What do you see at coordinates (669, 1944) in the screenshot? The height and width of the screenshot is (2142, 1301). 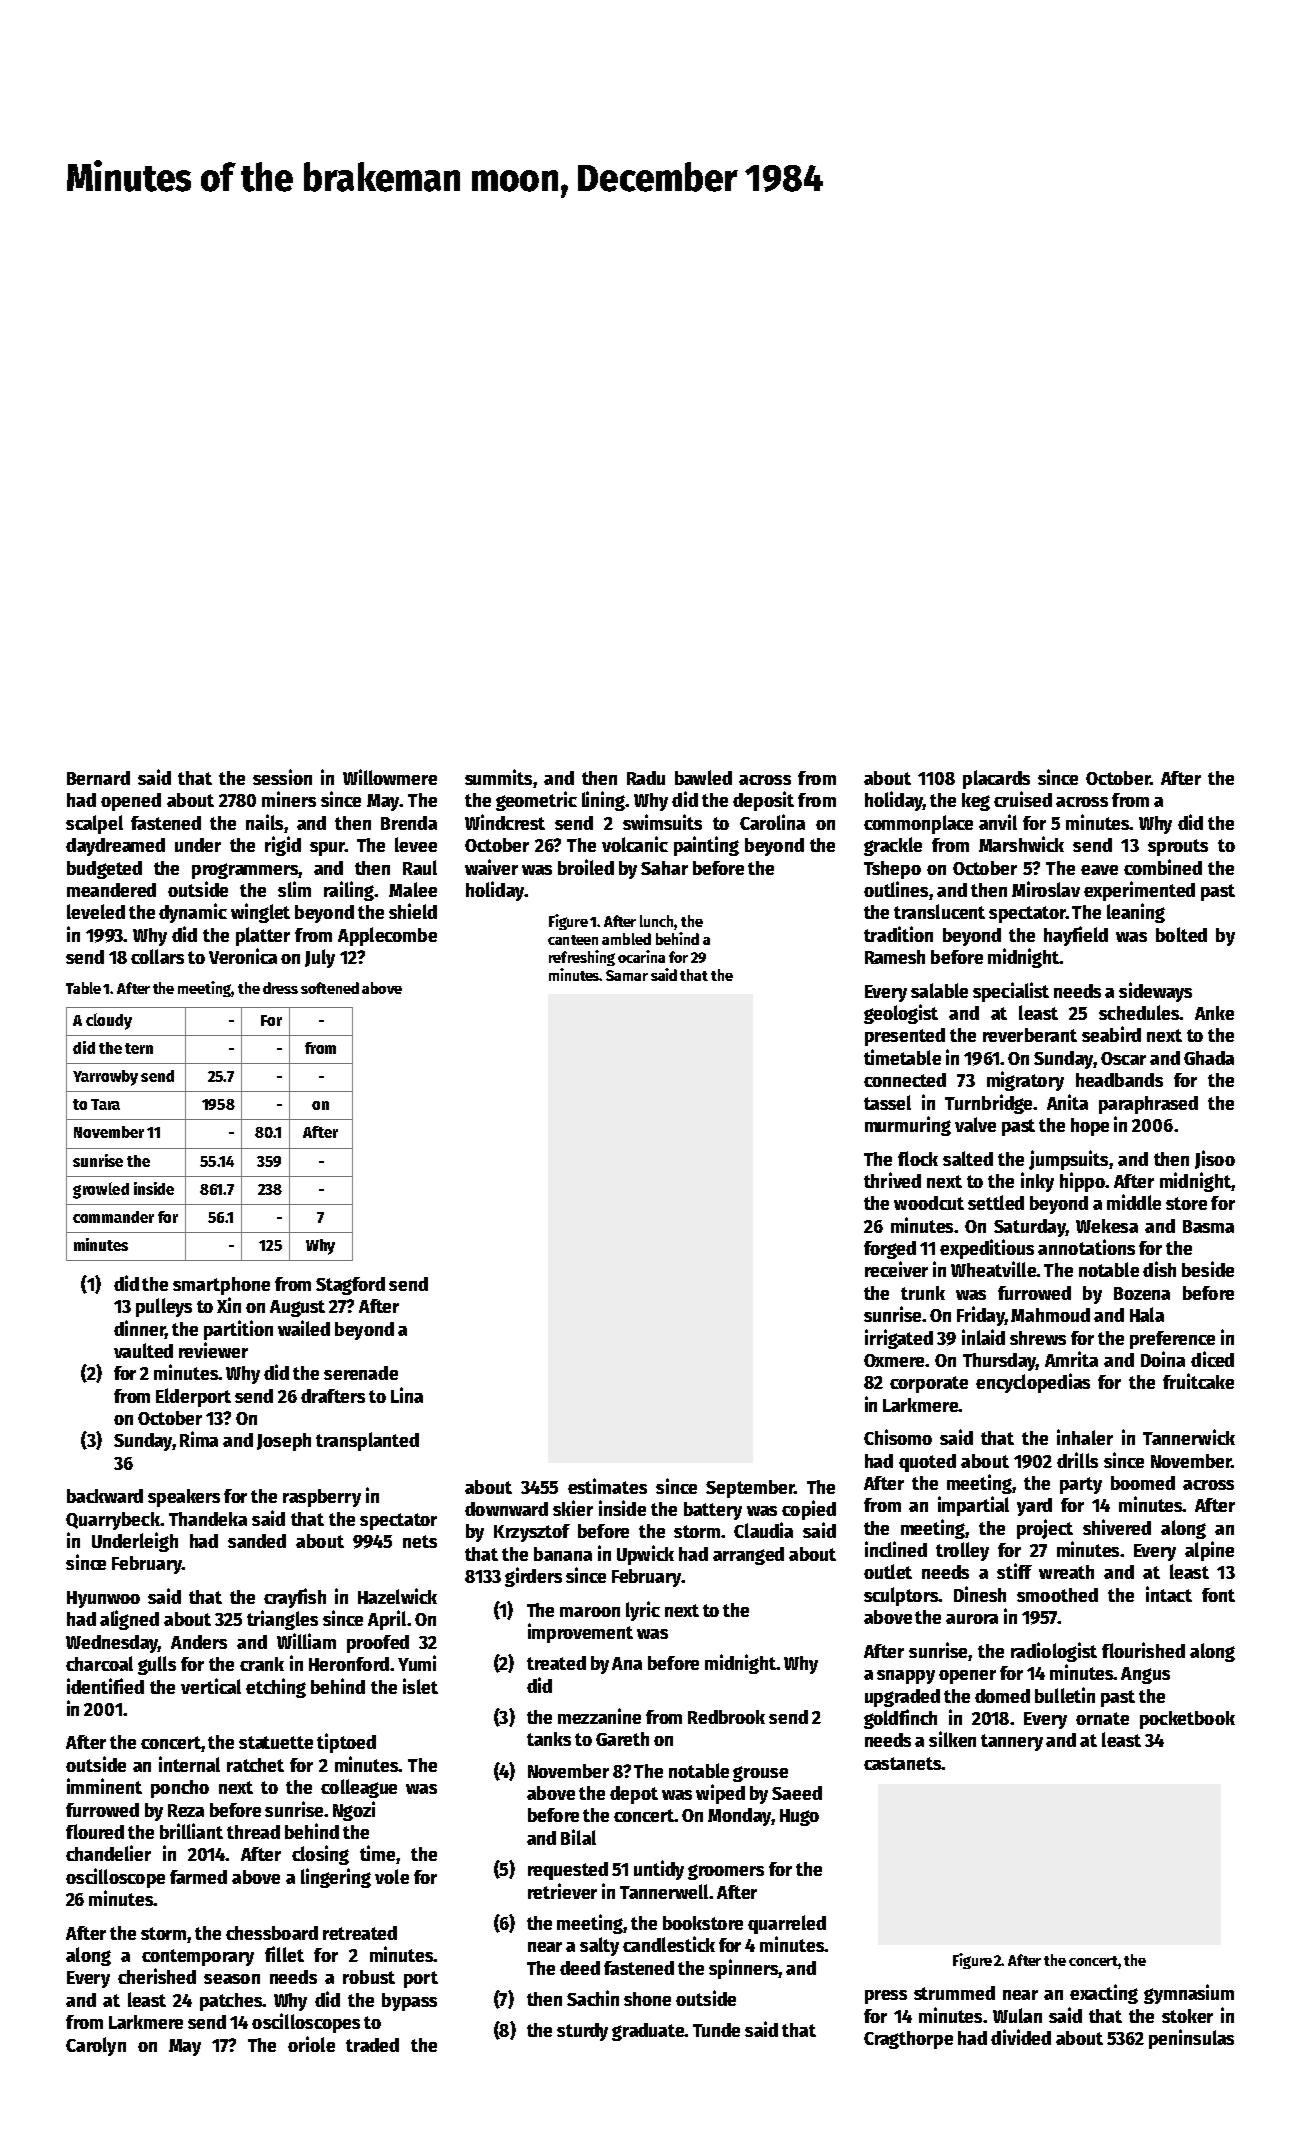 I see `candlestick` at bounding box center [669, 1944].
